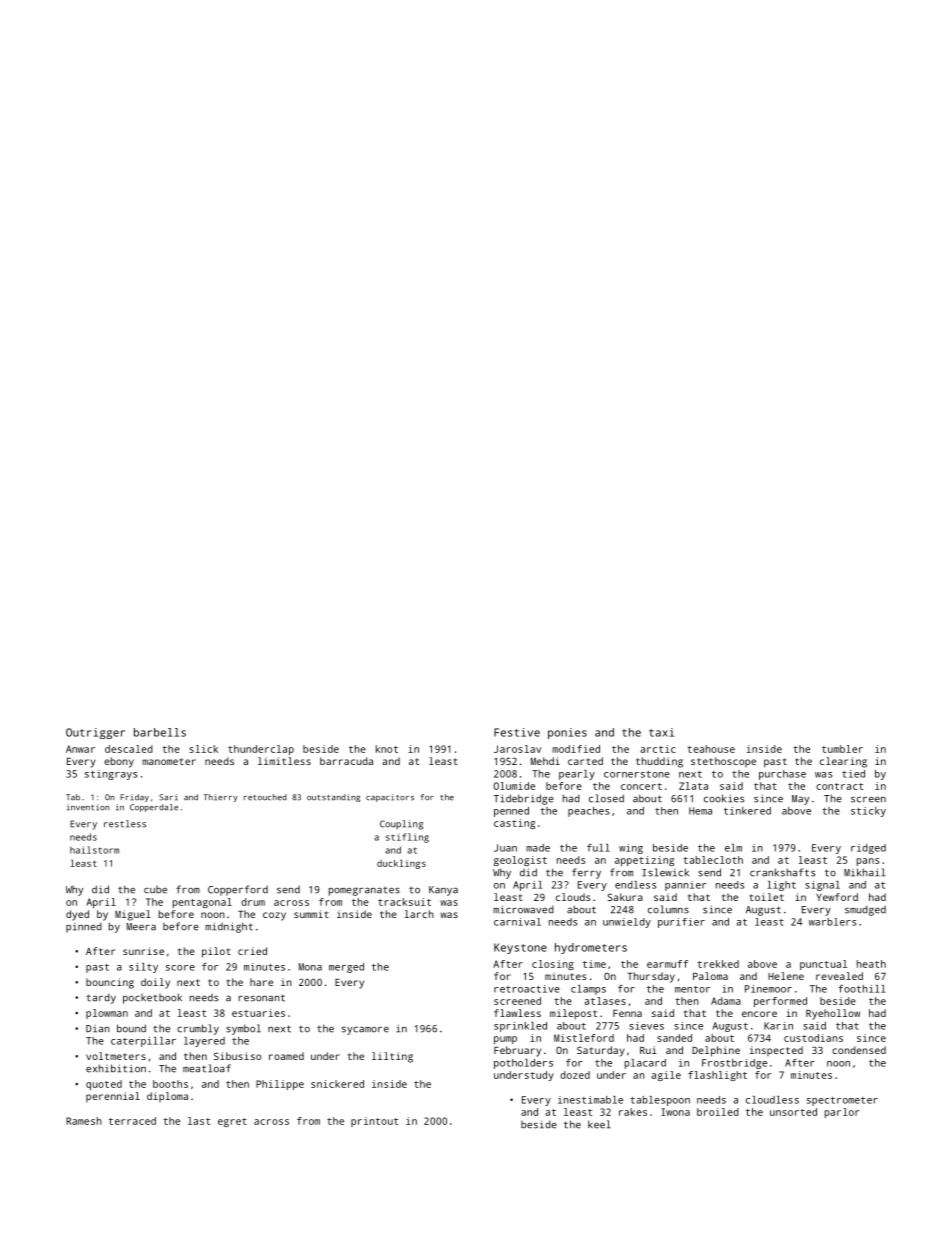 The width and height of the screenshot is (952, 1233). I want to click on taxi, so click(661, 732).
